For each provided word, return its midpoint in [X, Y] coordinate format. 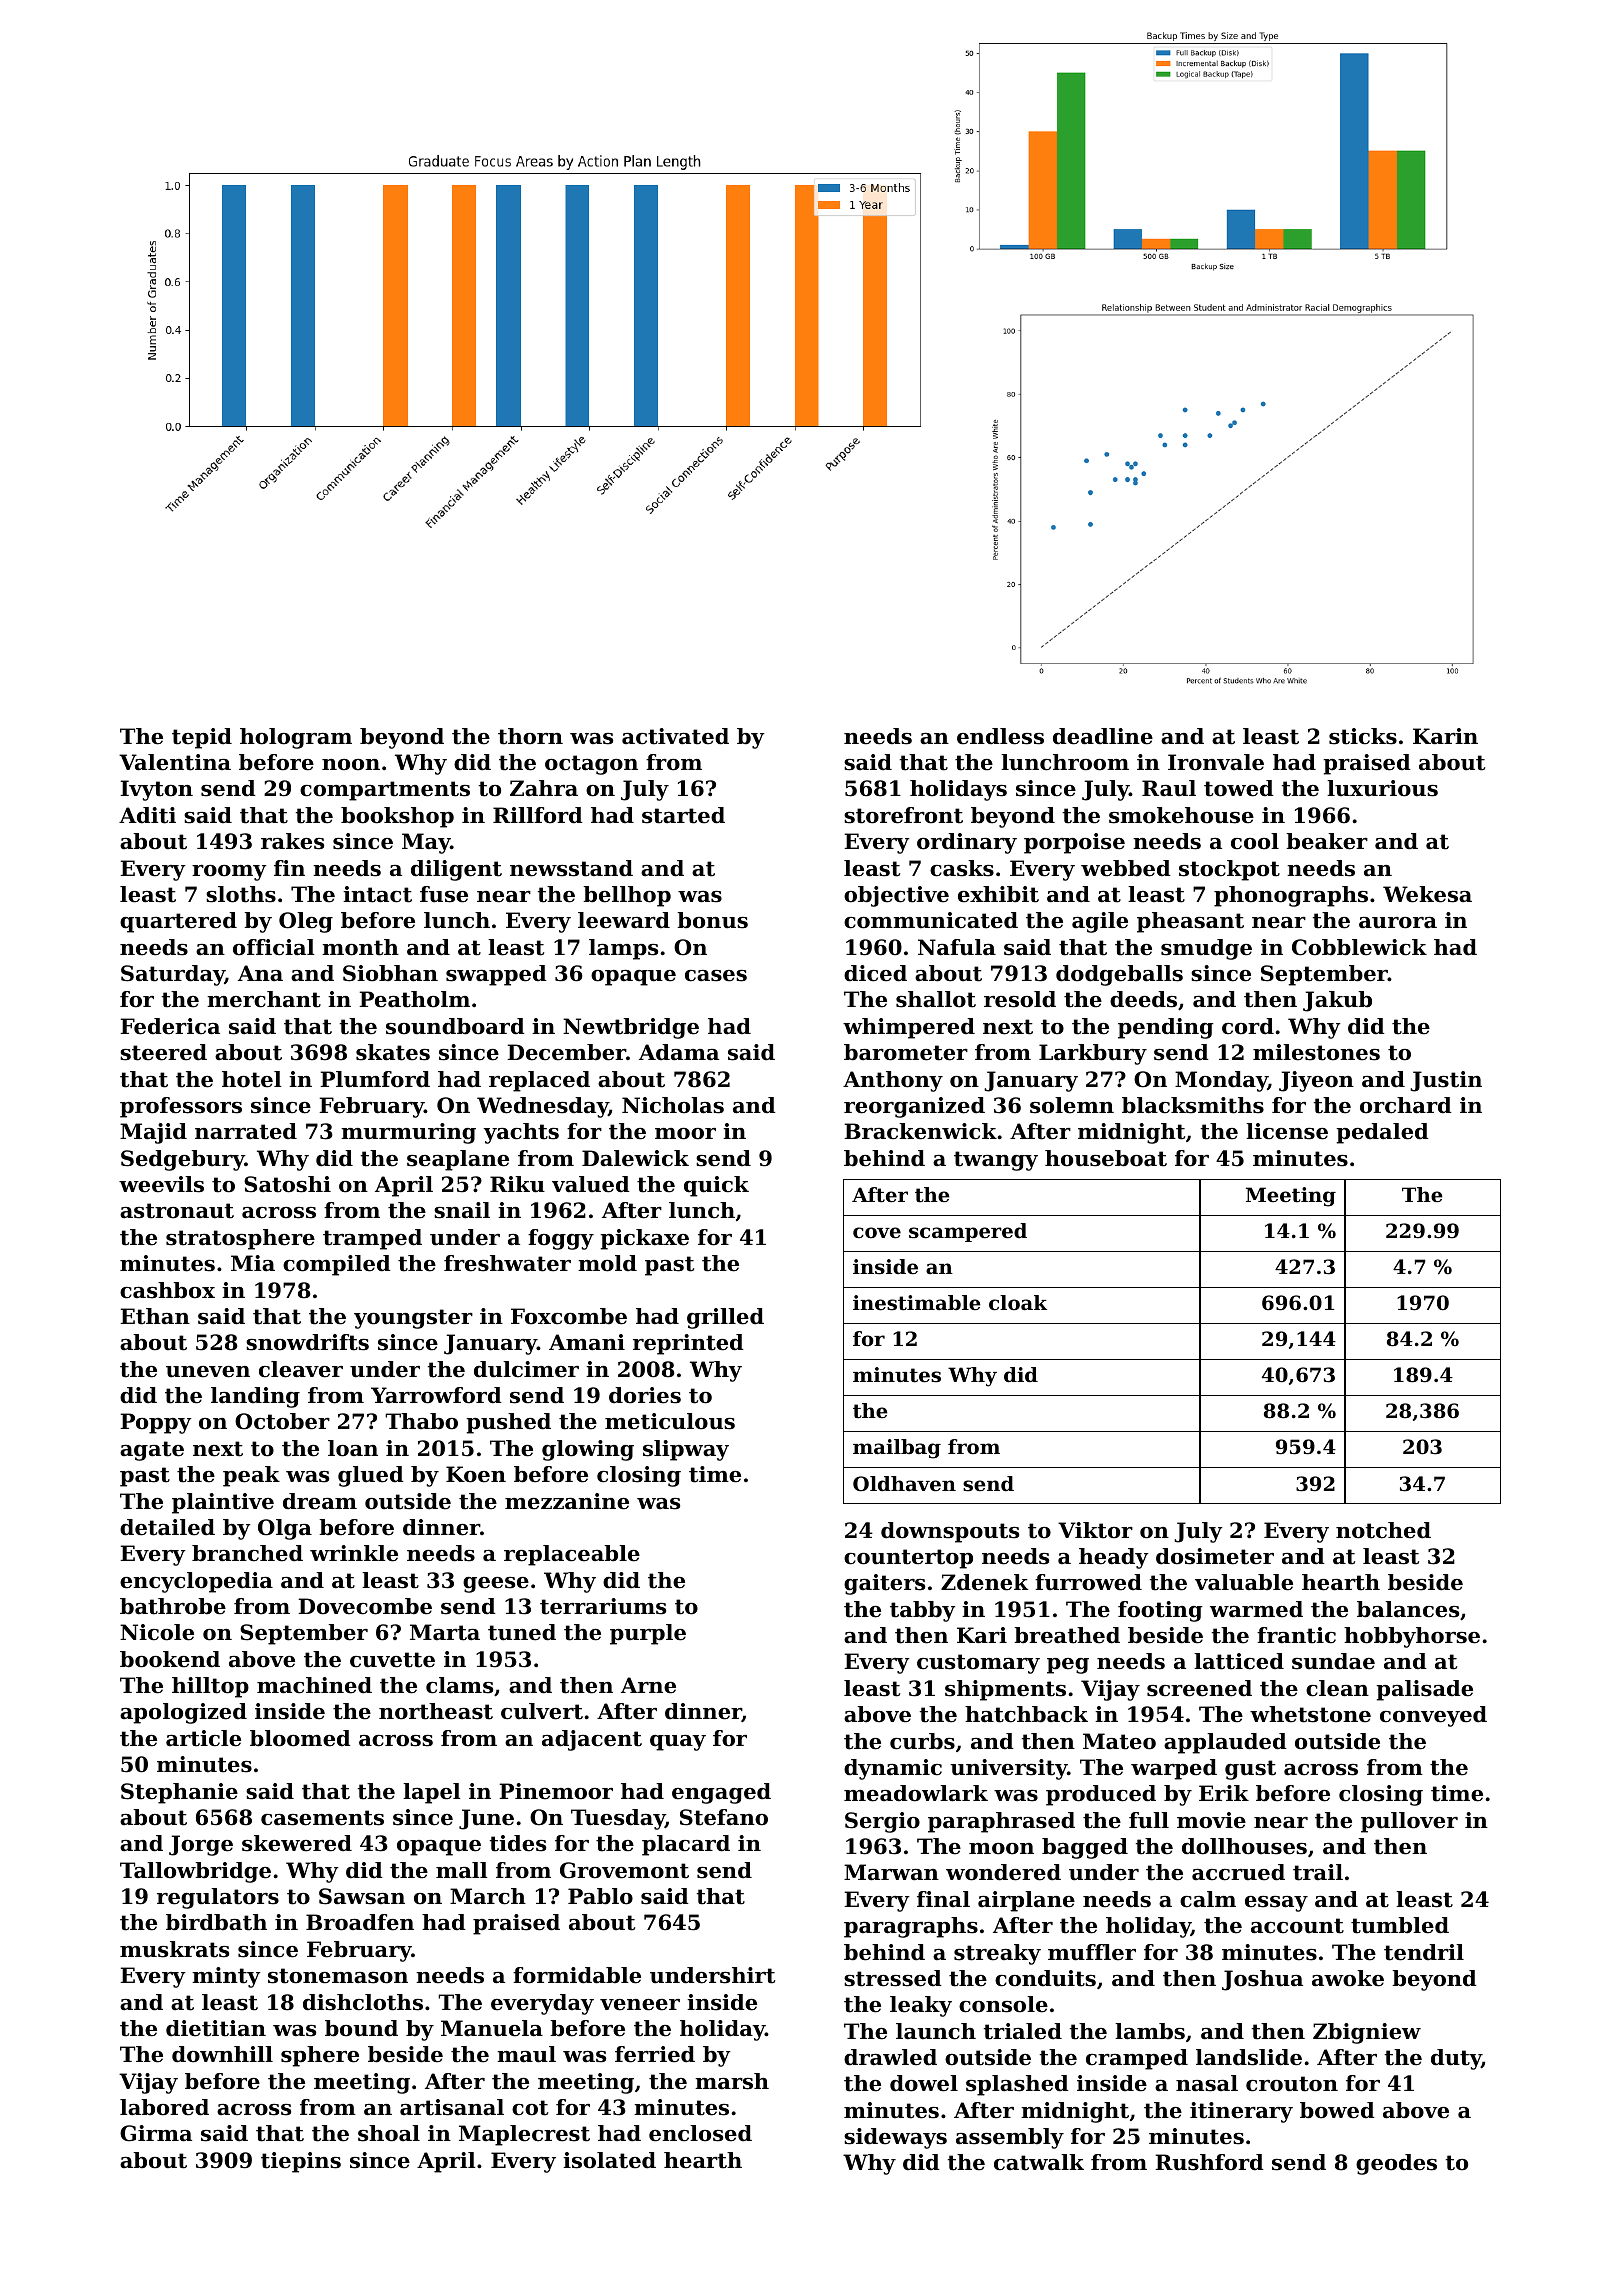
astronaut [177, 1211]
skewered [297, 1843]
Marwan [891, 1872]
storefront [903, 815]
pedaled [1382, 1133]
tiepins [301, 2162]
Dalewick [635, 1158]
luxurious [1382, 788]
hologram [296, 738]
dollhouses [1244, 1846]
